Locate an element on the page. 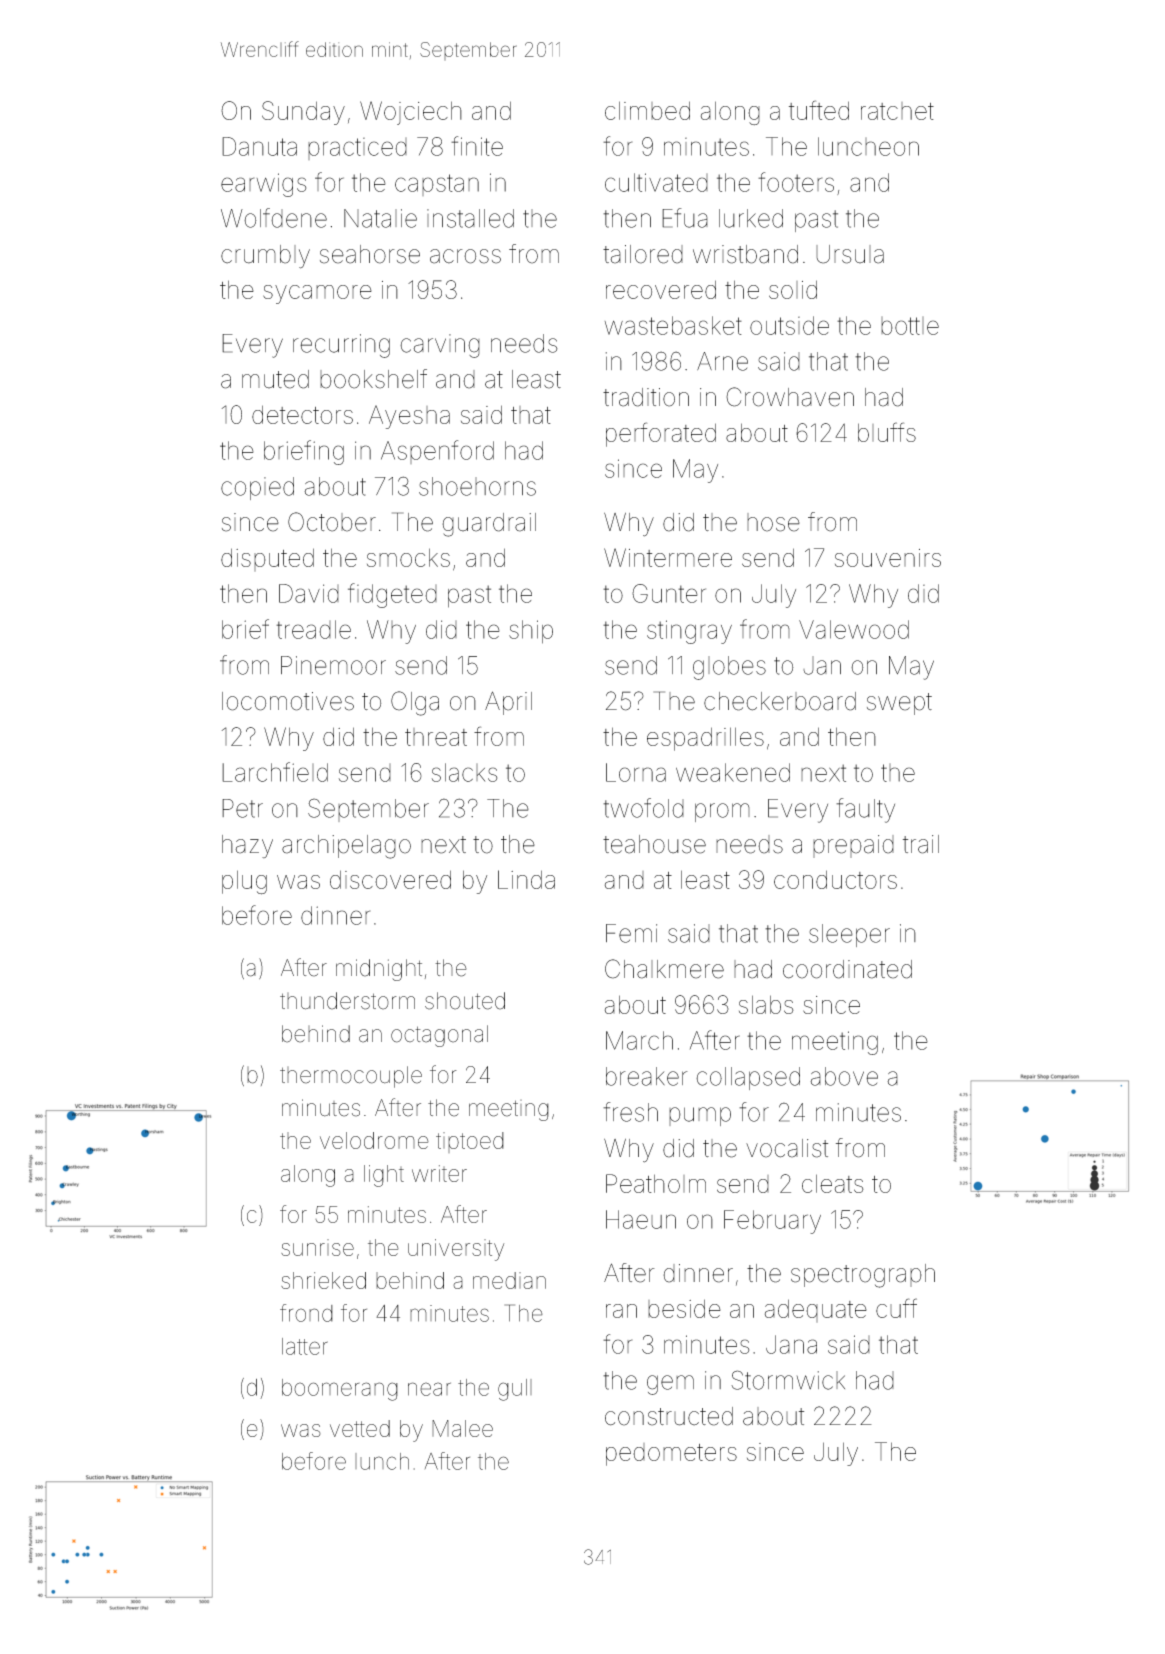 The height and width of the document is (1654, 1165). Haeun is located at coordinates (641, 1219).
